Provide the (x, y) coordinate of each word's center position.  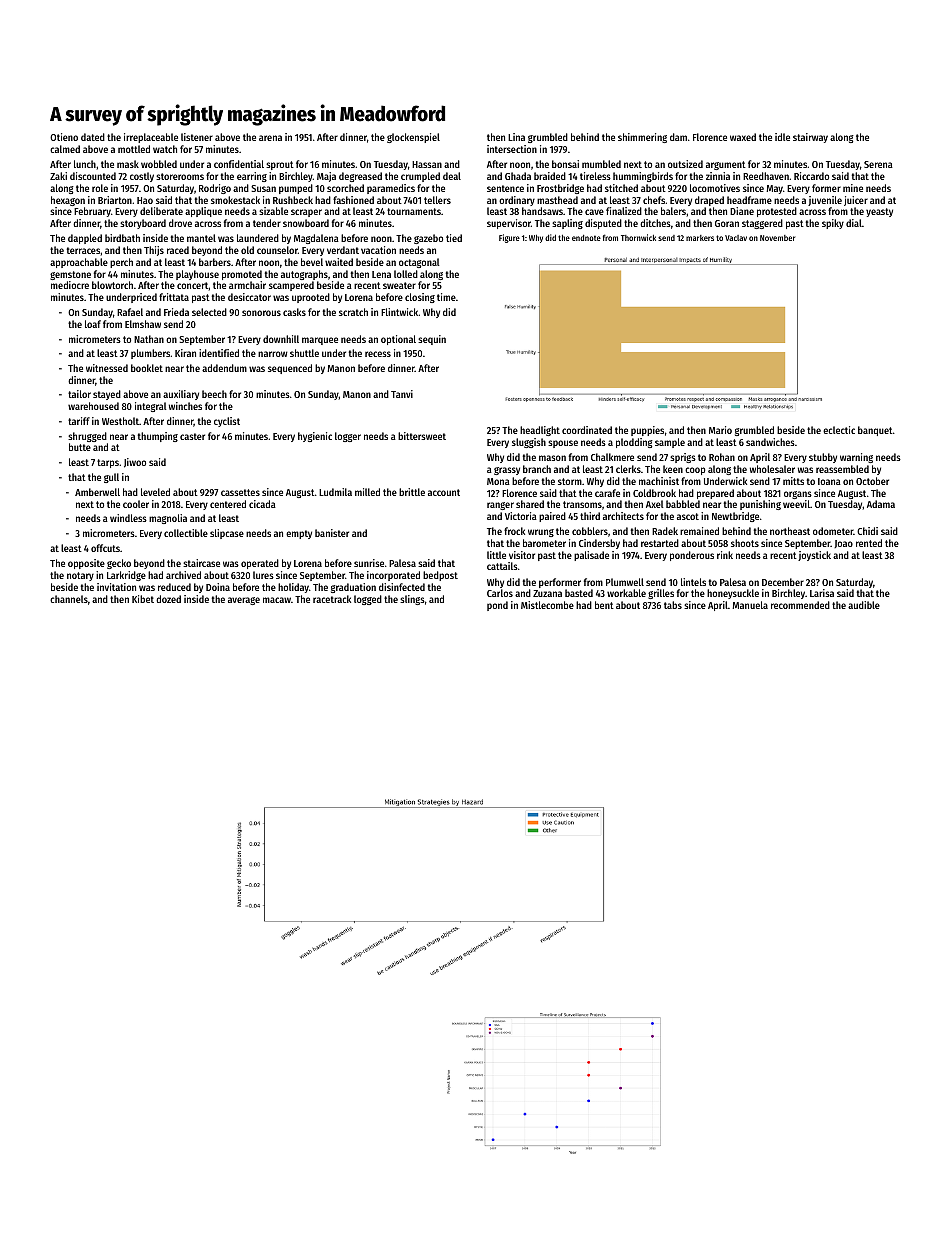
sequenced (290, 369)
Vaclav (736, 238)
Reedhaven (766, 176)
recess (378, 354)
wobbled (159, 164)
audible (864, 605)
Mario (720, 430)
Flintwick (400, 312)
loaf (93, 324)
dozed (168, 599)
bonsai (565, 164)
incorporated (393, 576)
